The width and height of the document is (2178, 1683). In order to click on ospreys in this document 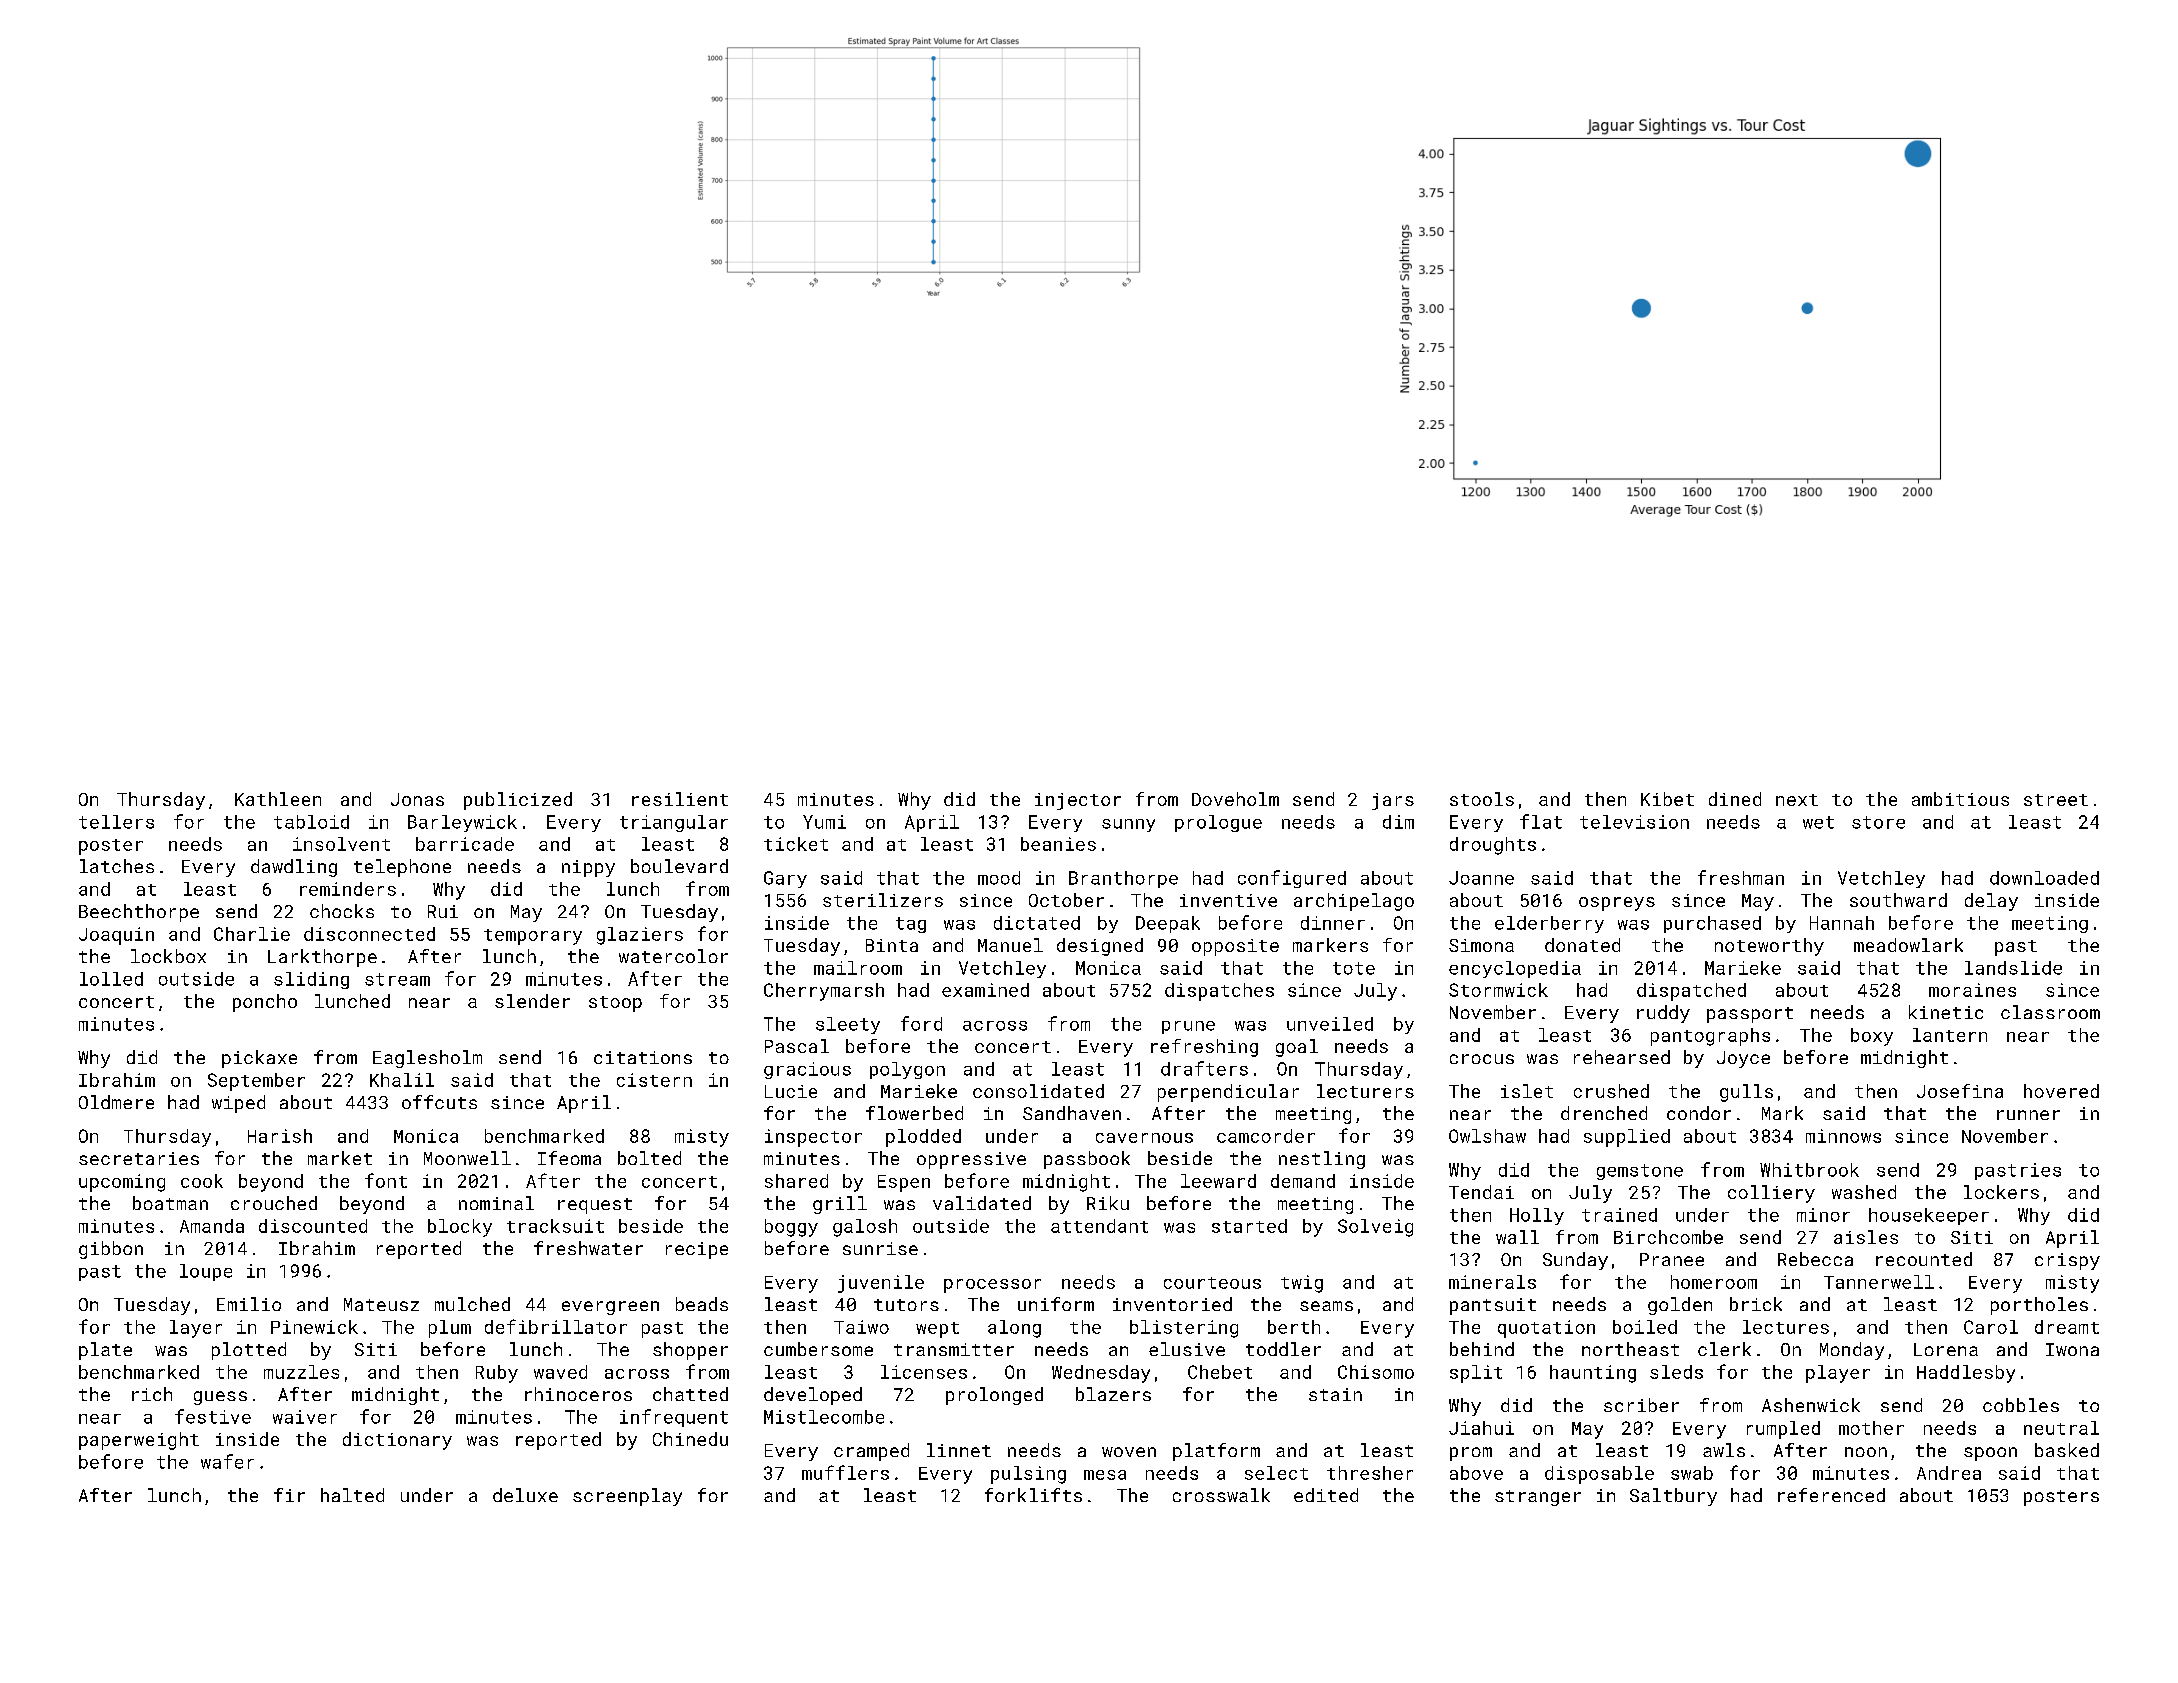, I will do `click(1617, 904)`.
